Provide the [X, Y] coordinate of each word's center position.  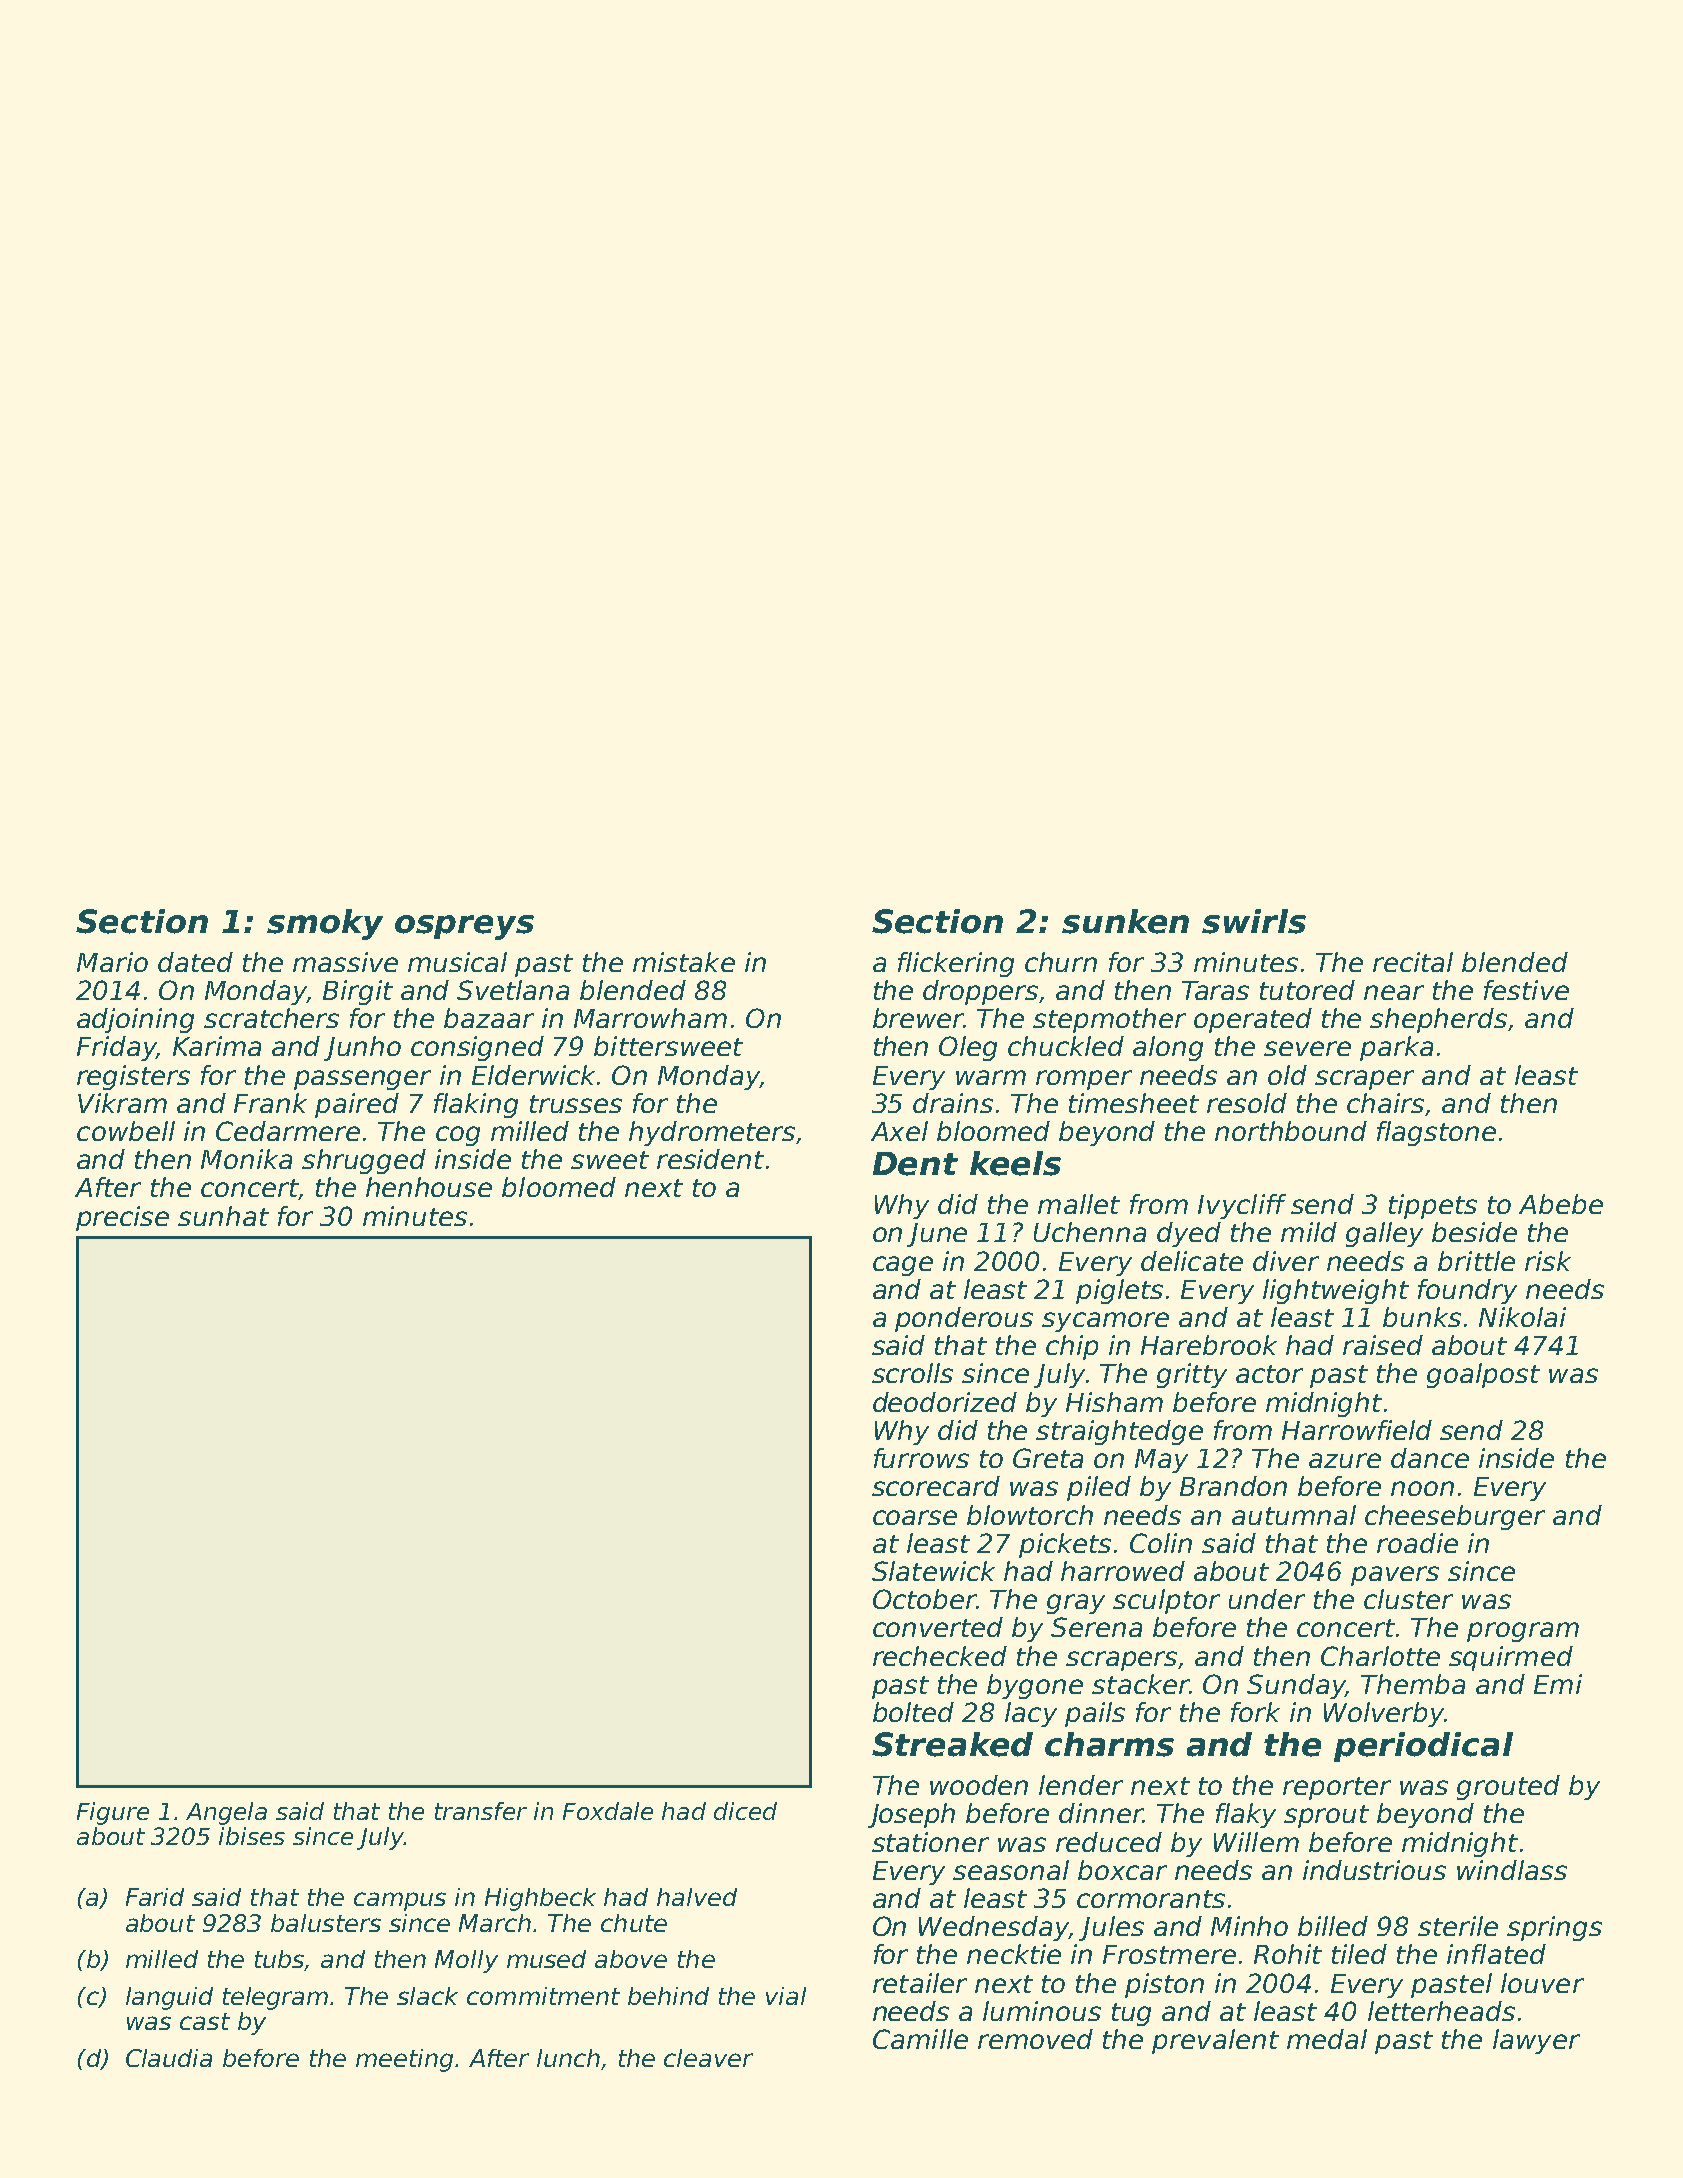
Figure [113, 1813]
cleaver [708, 2058]
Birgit [358, 992]
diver [1286, 1261]
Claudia [169, 2058]
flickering [956, 964]
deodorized [945, 1402]
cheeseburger [1455, 1517]
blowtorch [1030, 1515]
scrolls [912, 1373]
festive [1526, 990]
